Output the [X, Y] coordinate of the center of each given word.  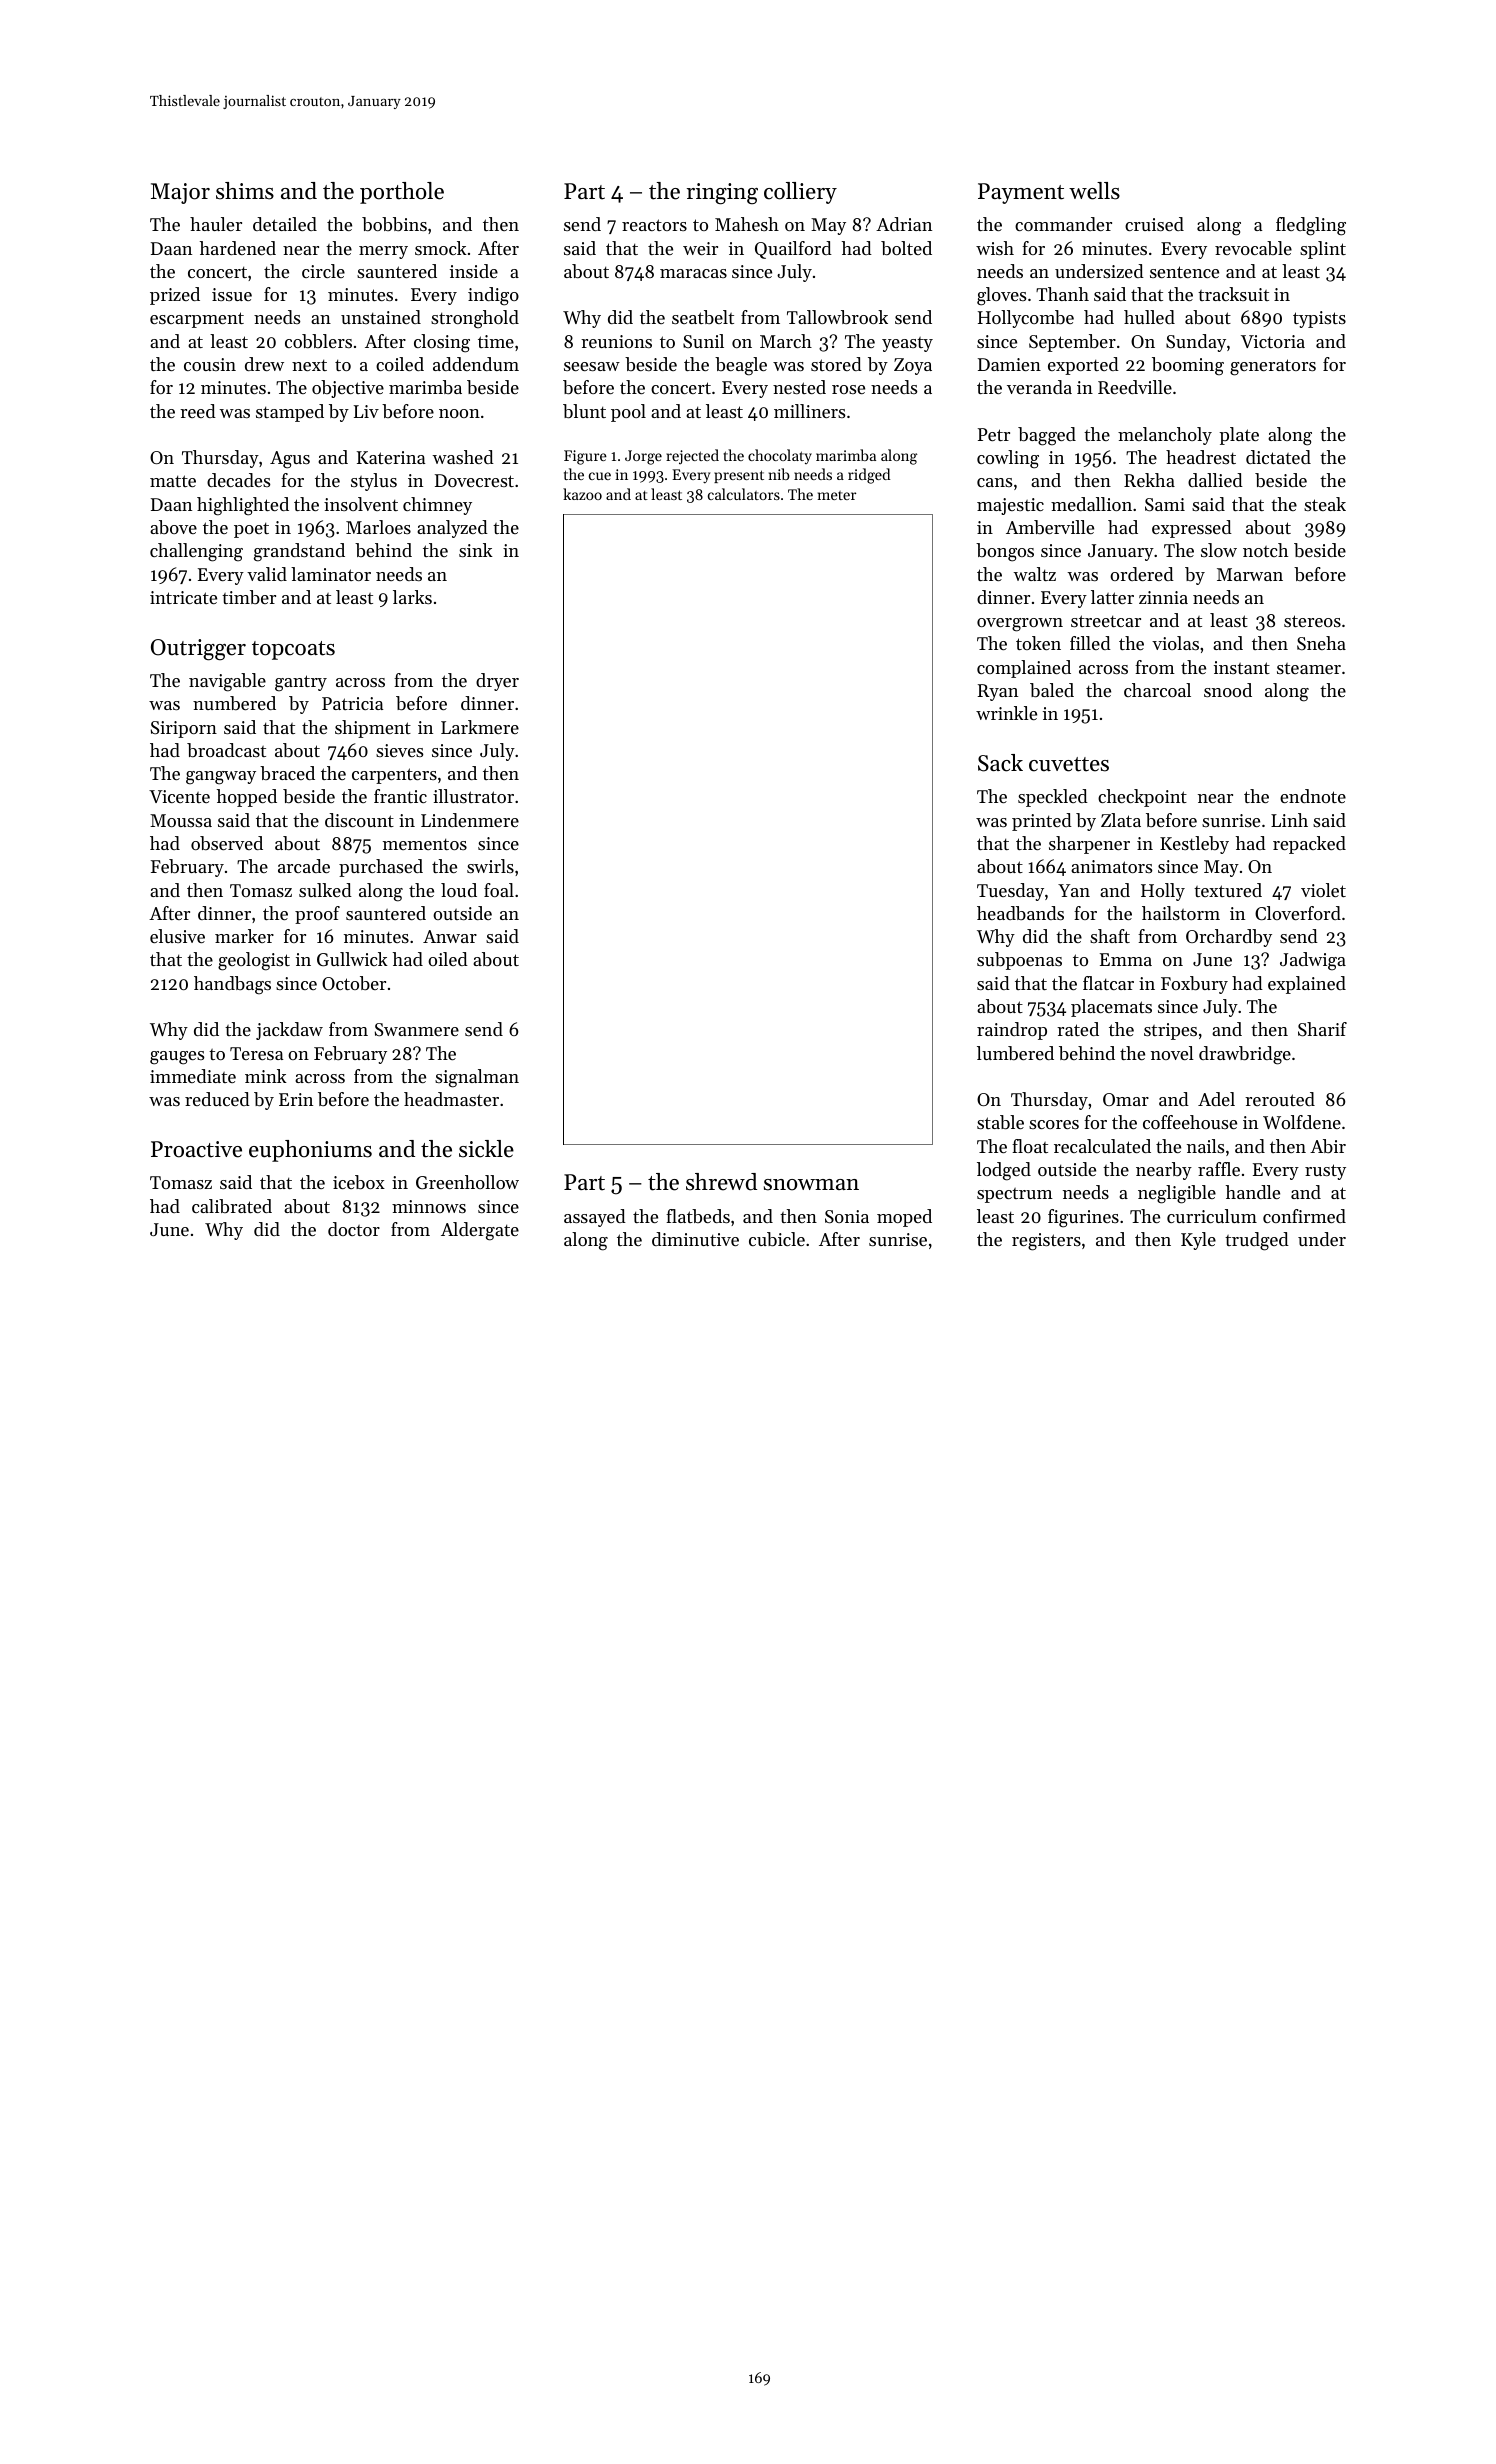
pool [628, 413]
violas [1175, 643]
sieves [399, 750]
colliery [800, 193]
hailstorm [1181, 913]
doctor [354, 1229]
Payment [1021, 193]
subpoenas [1019, 961]
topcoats [293, 650]
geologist [254, 961]
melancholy [1165, 436]
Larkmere [480, 727]
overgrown [1020, 625]
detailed [285, 224]
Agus [290, 460]
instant [1242, 667]
